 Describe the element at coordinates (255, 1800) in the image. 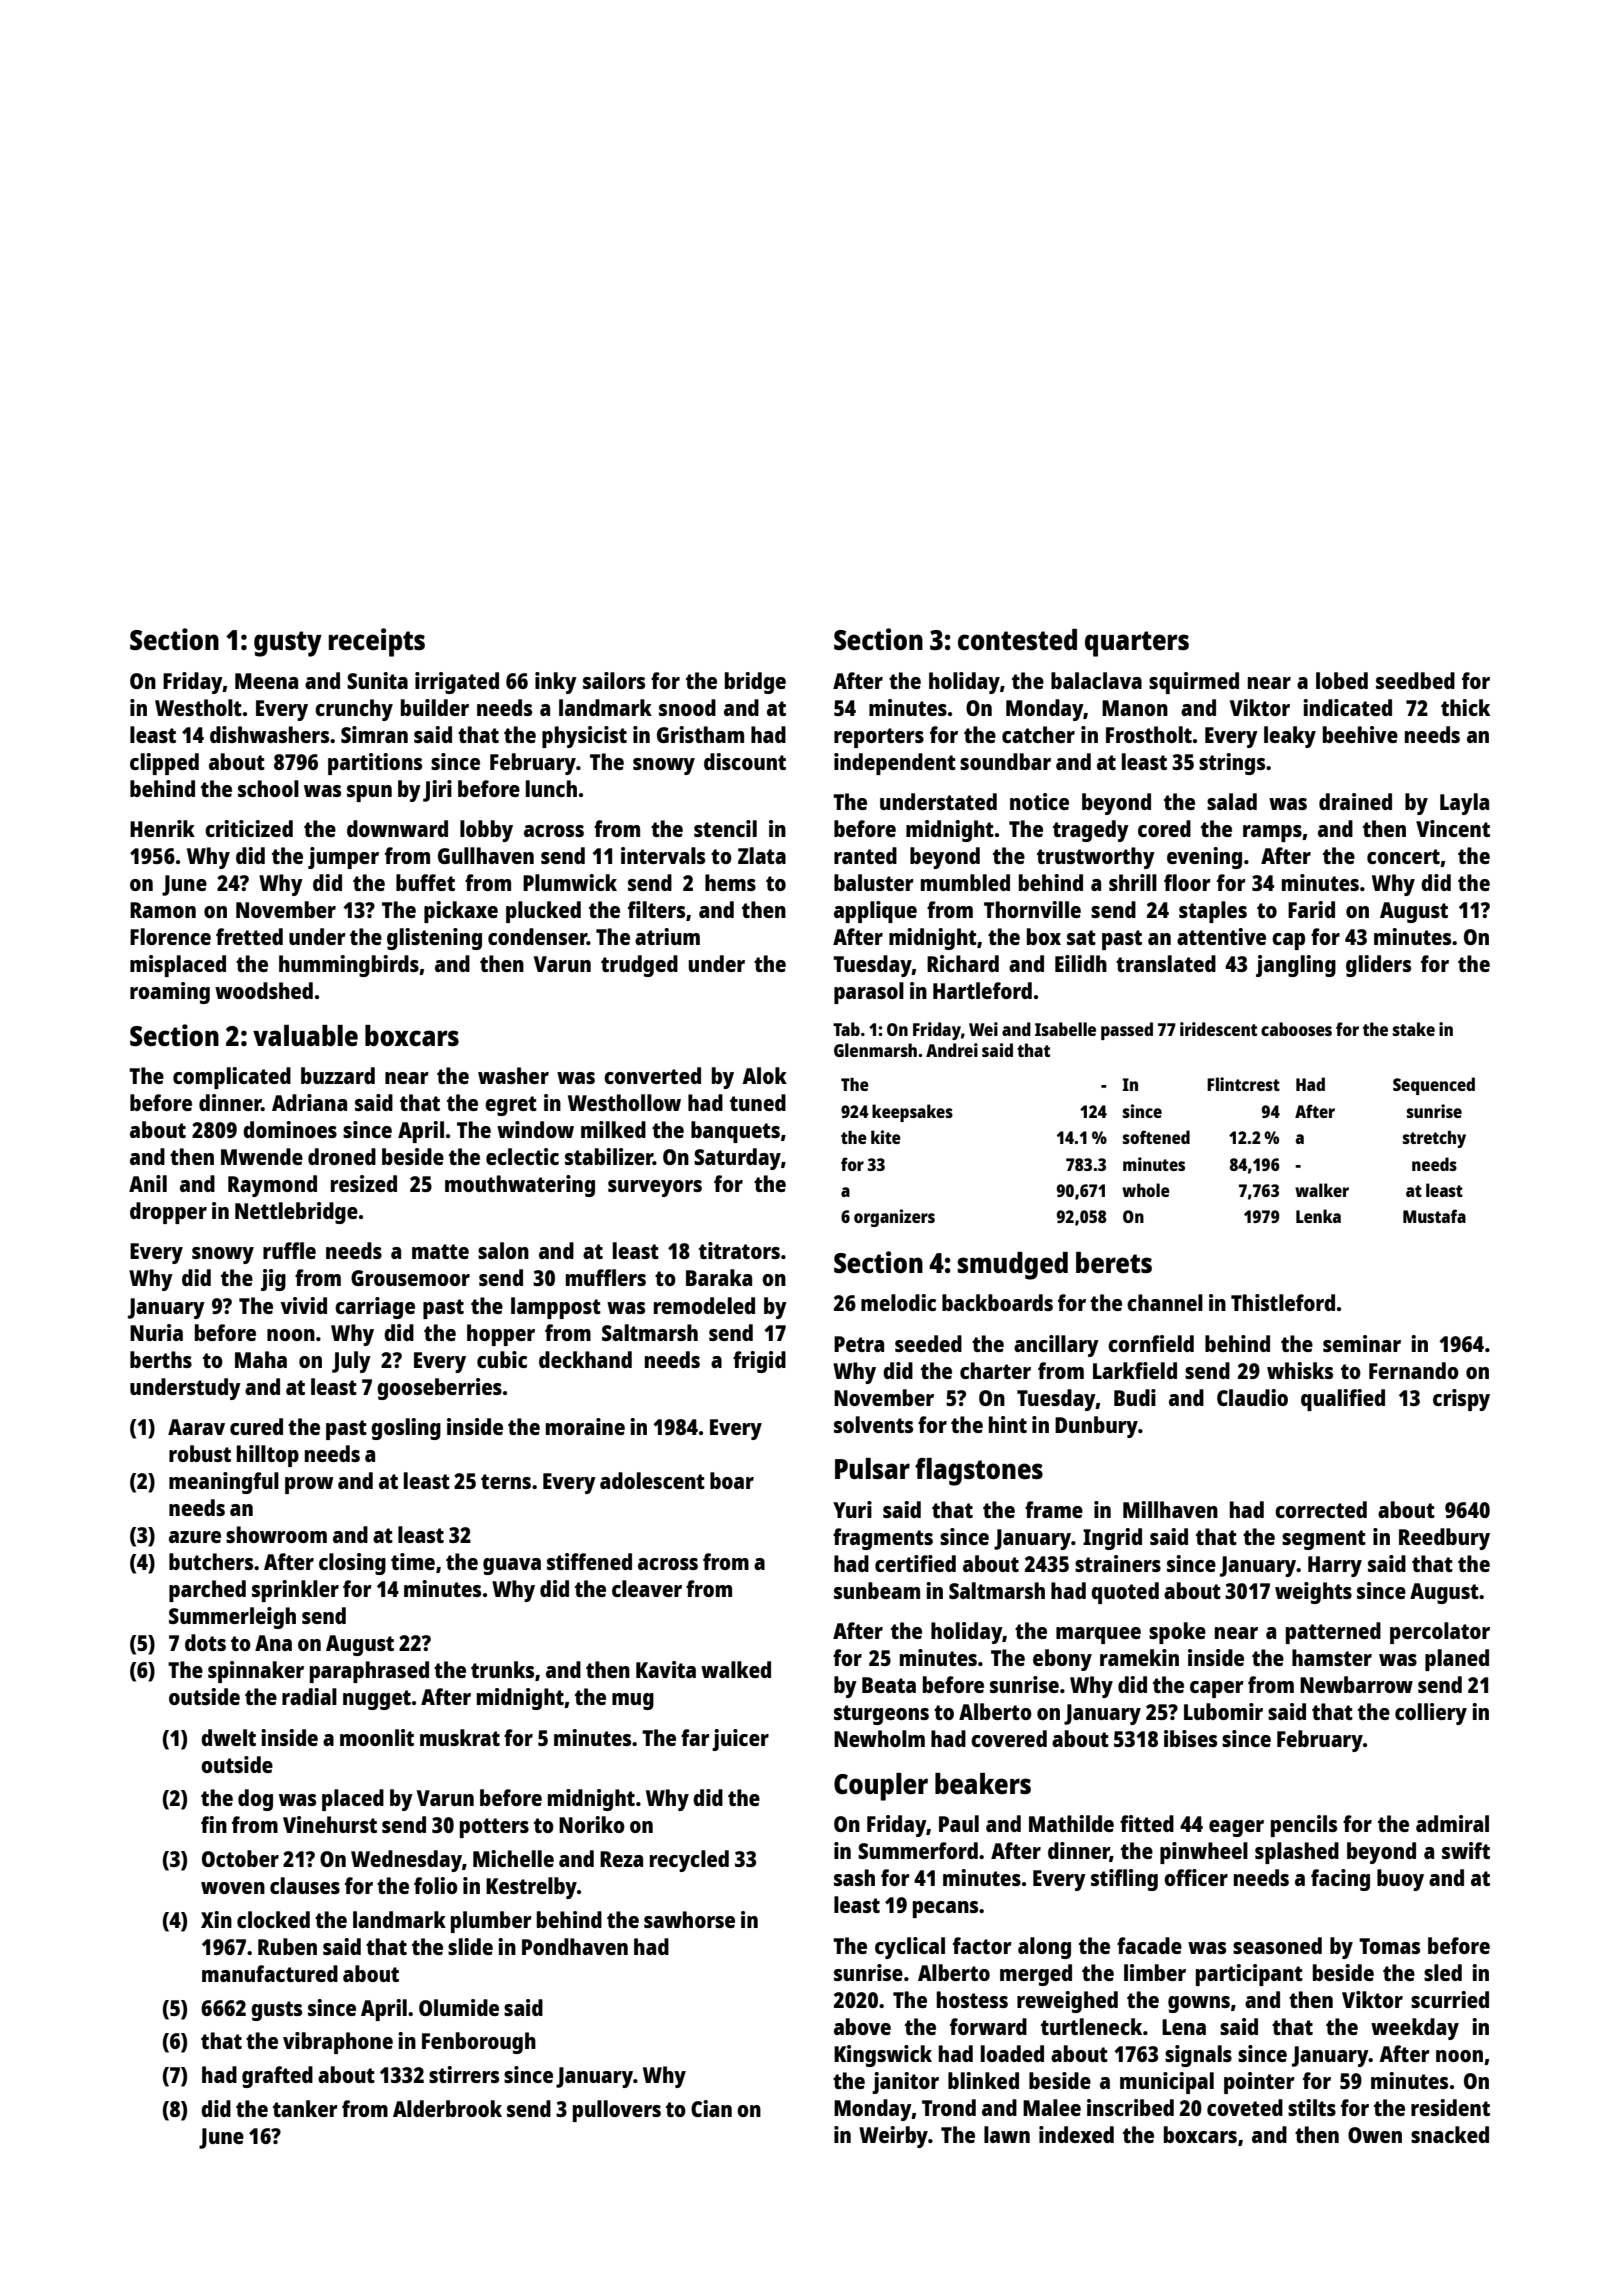

I see `dog` at that location.
